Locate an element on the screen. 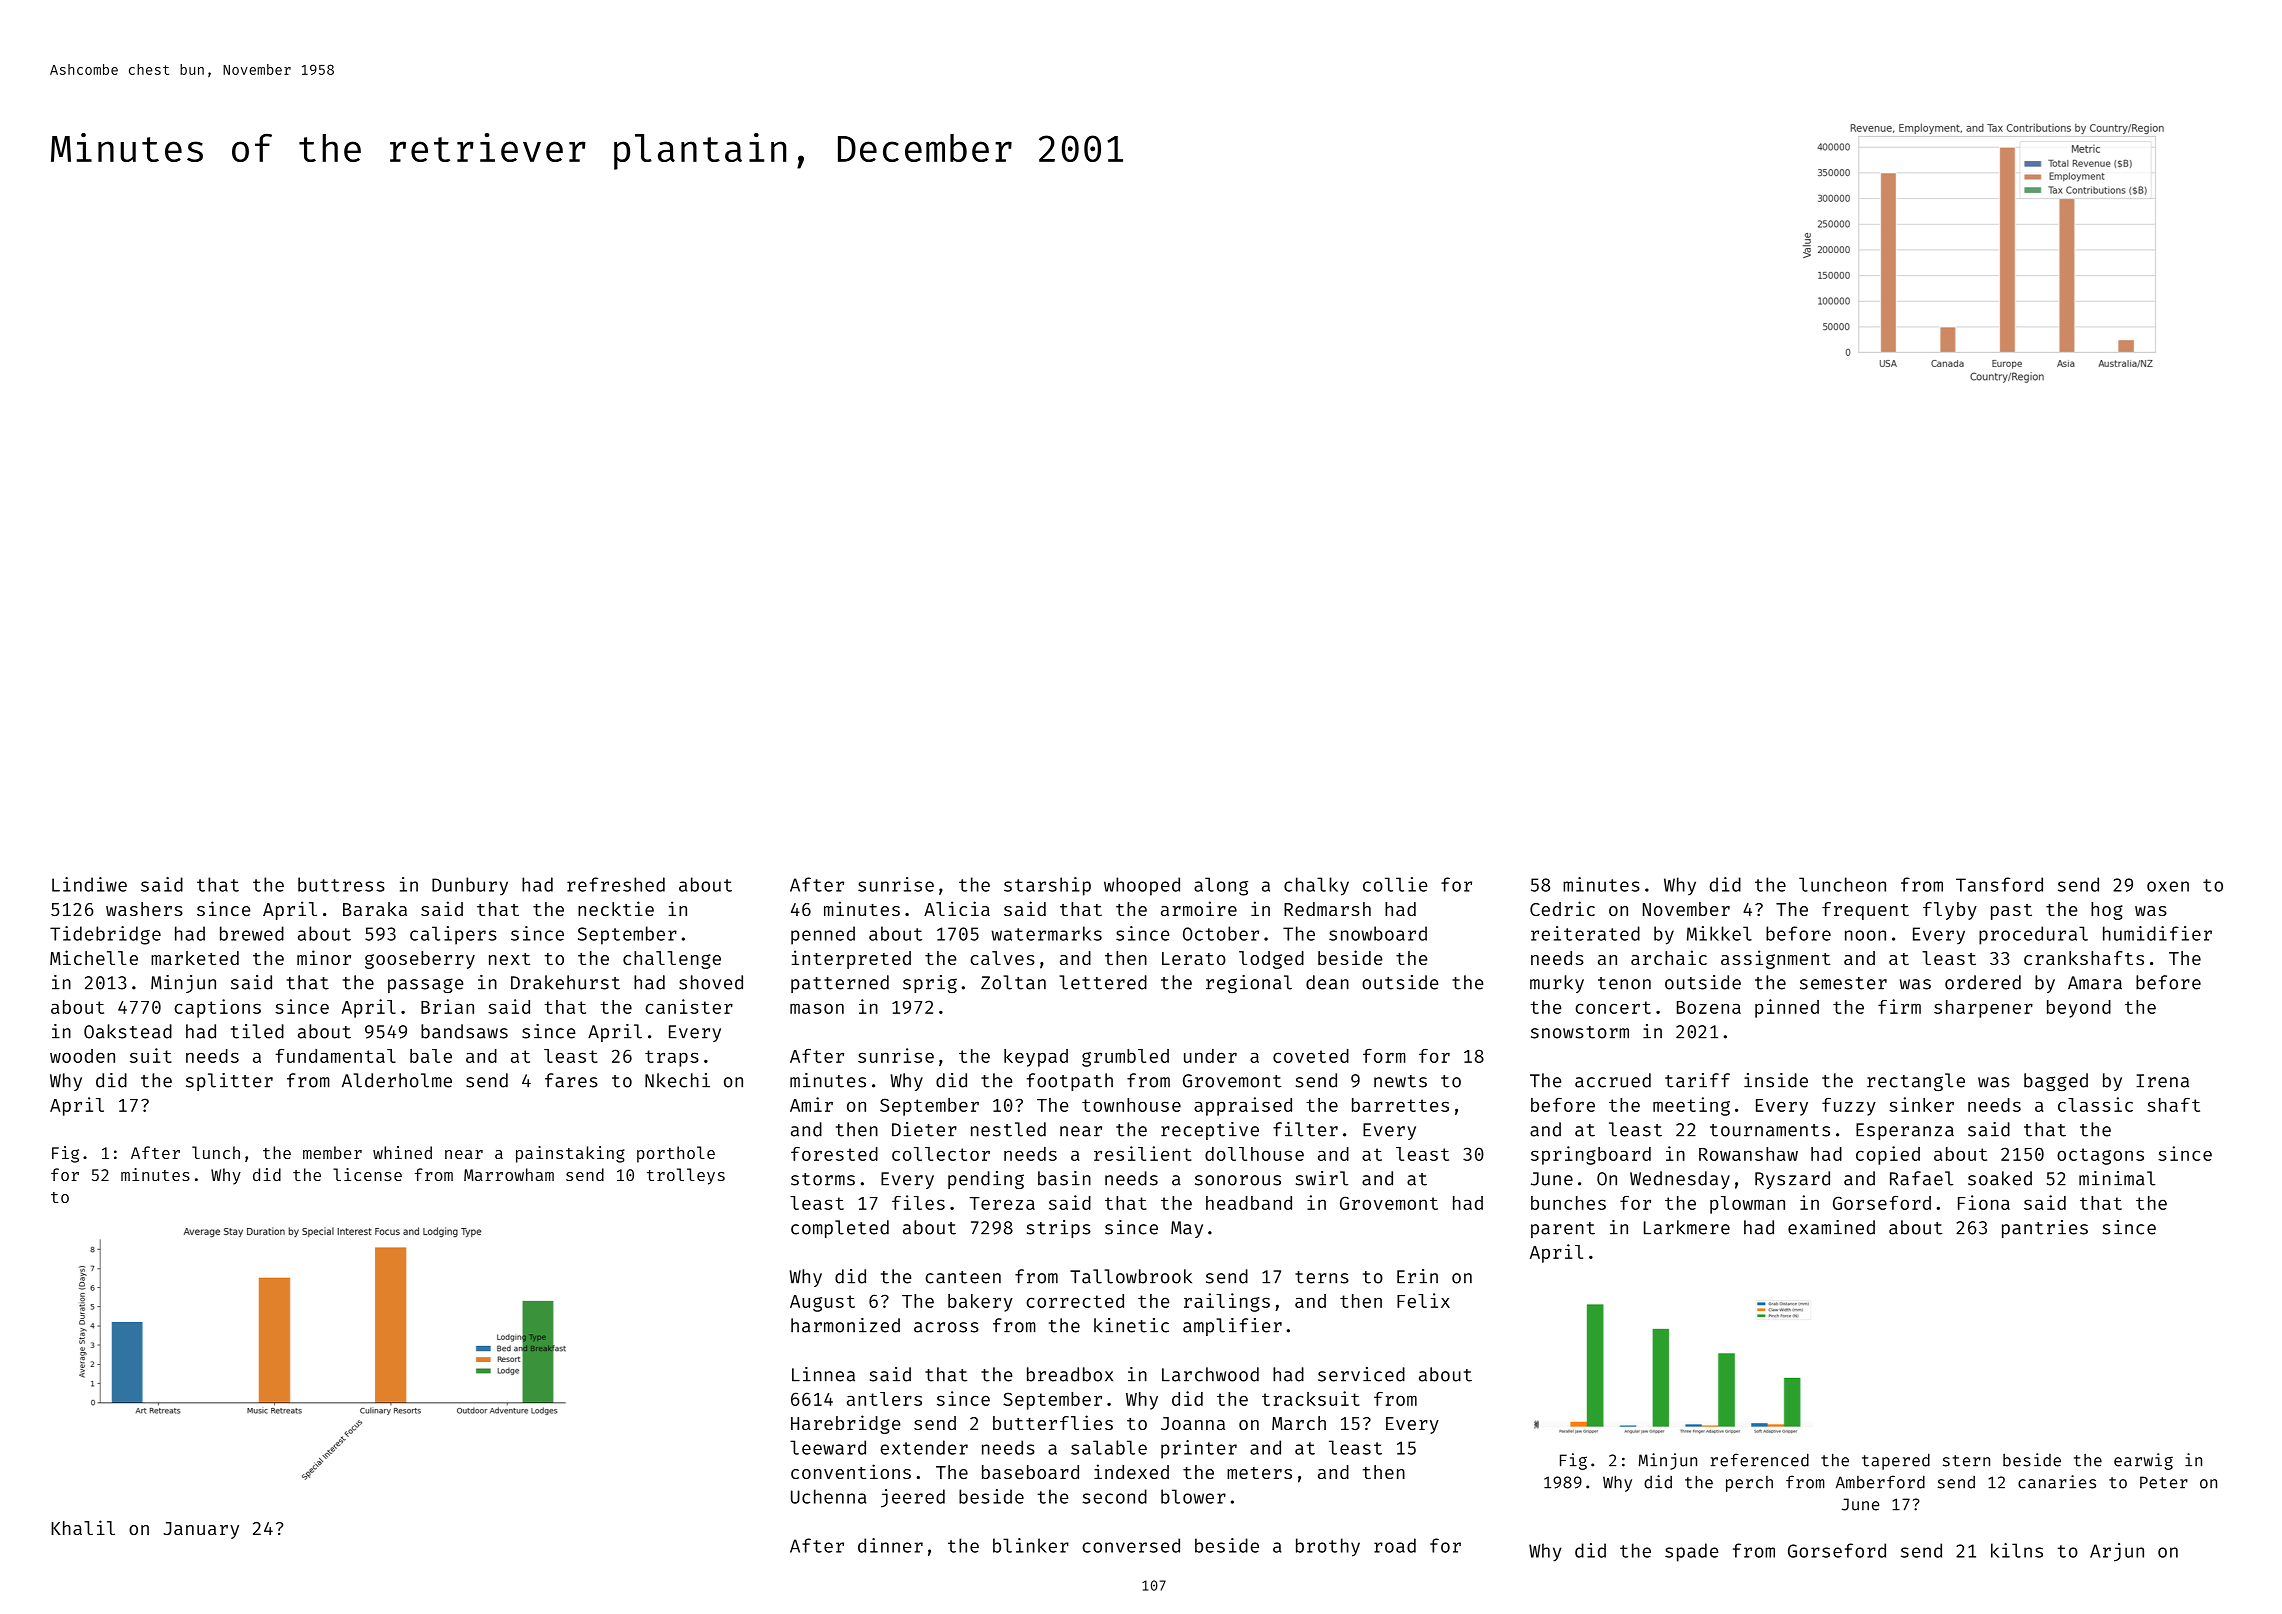  sharpener is located at coordinates (1983, 1009).
